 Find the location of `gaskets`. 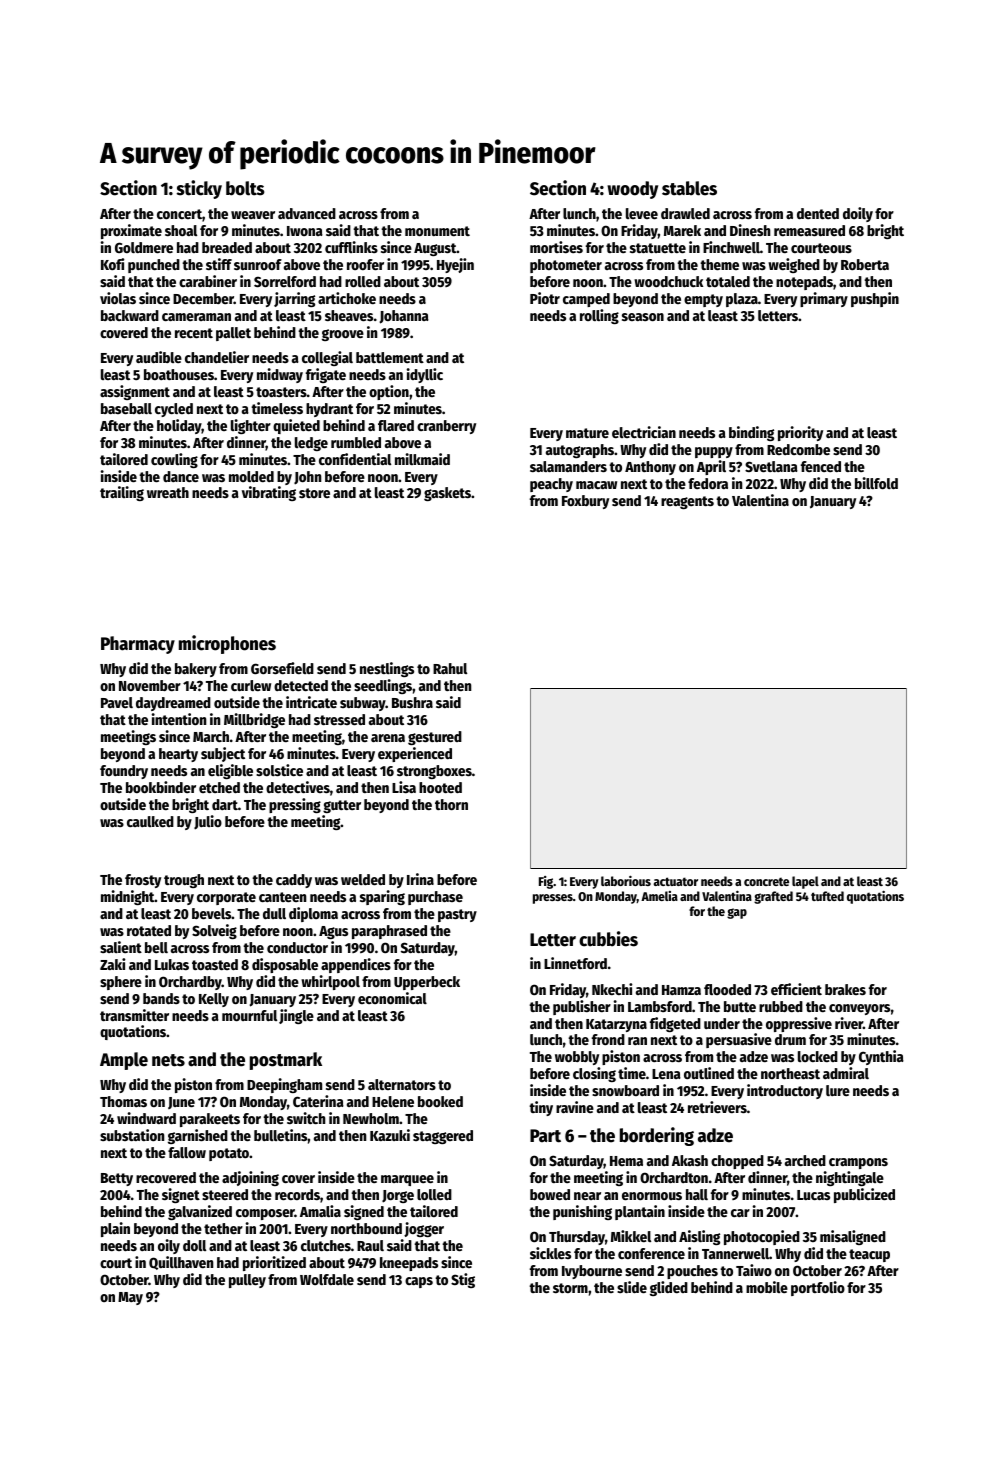

gaskets is located at coordinates (447, 494).
